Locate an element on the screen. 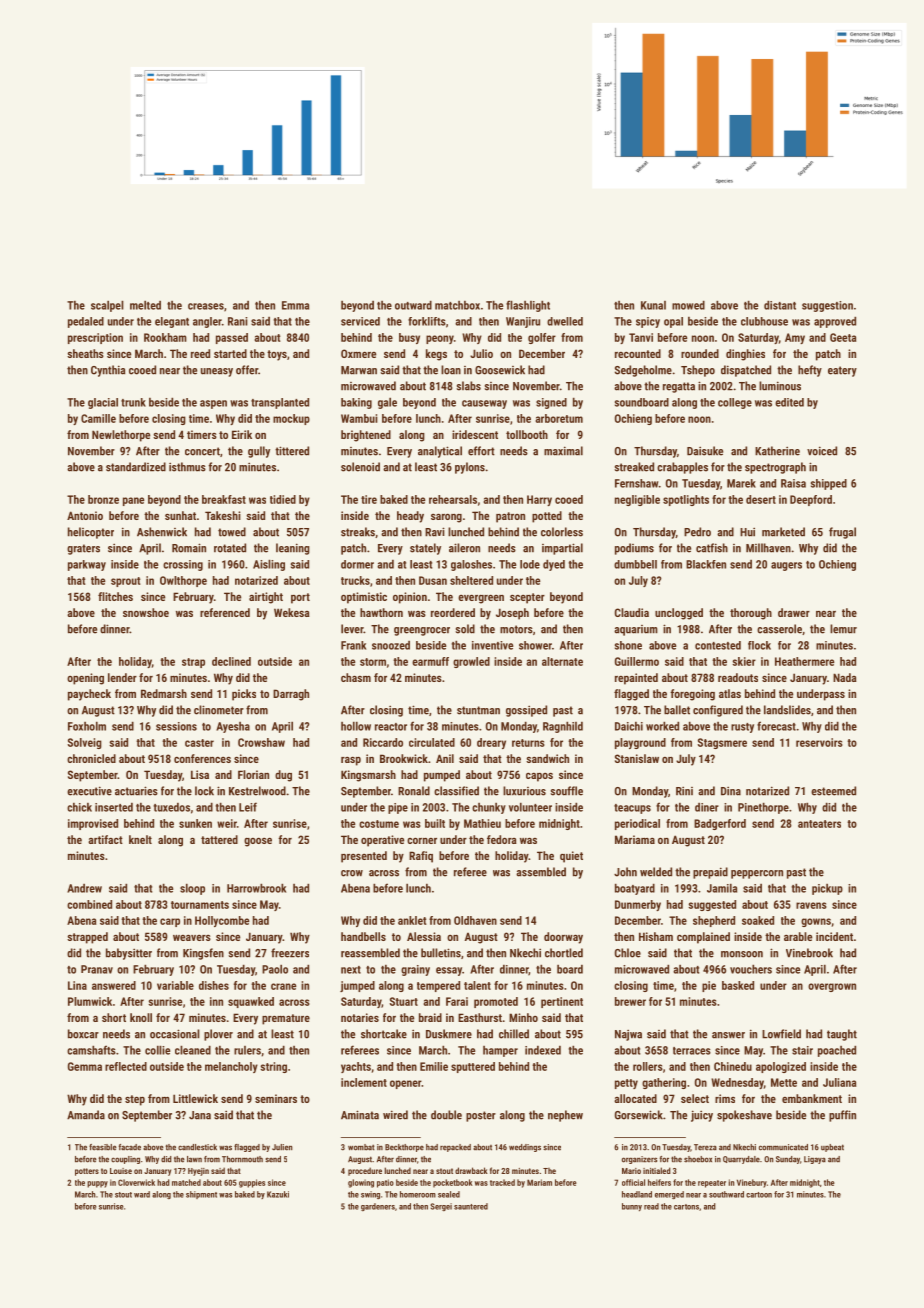 This screenshot has height=1308, width=924. boxcar is located at coordinates (83, 1034).
